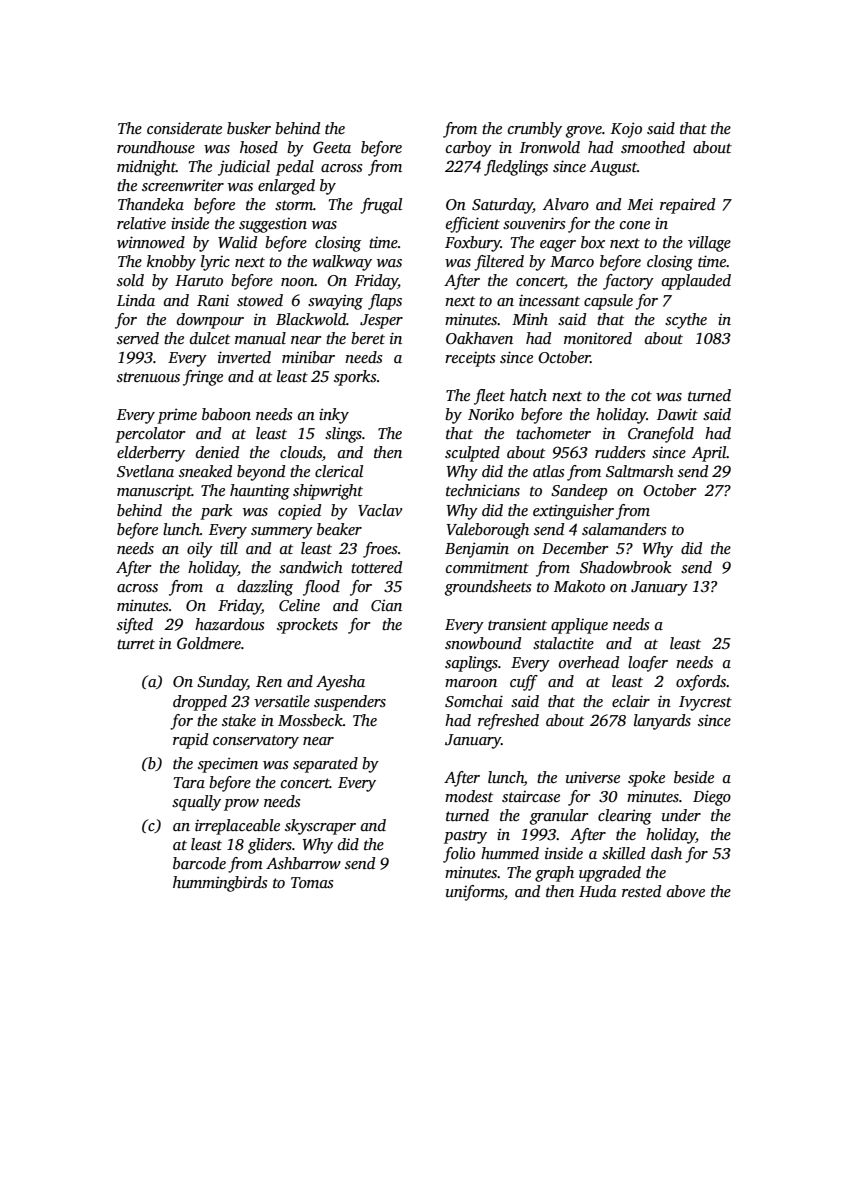 This page has height=1204, width=848. Describe the element at coordinates (303, 863) in the page. I see `Ashbarrow` at that location.
